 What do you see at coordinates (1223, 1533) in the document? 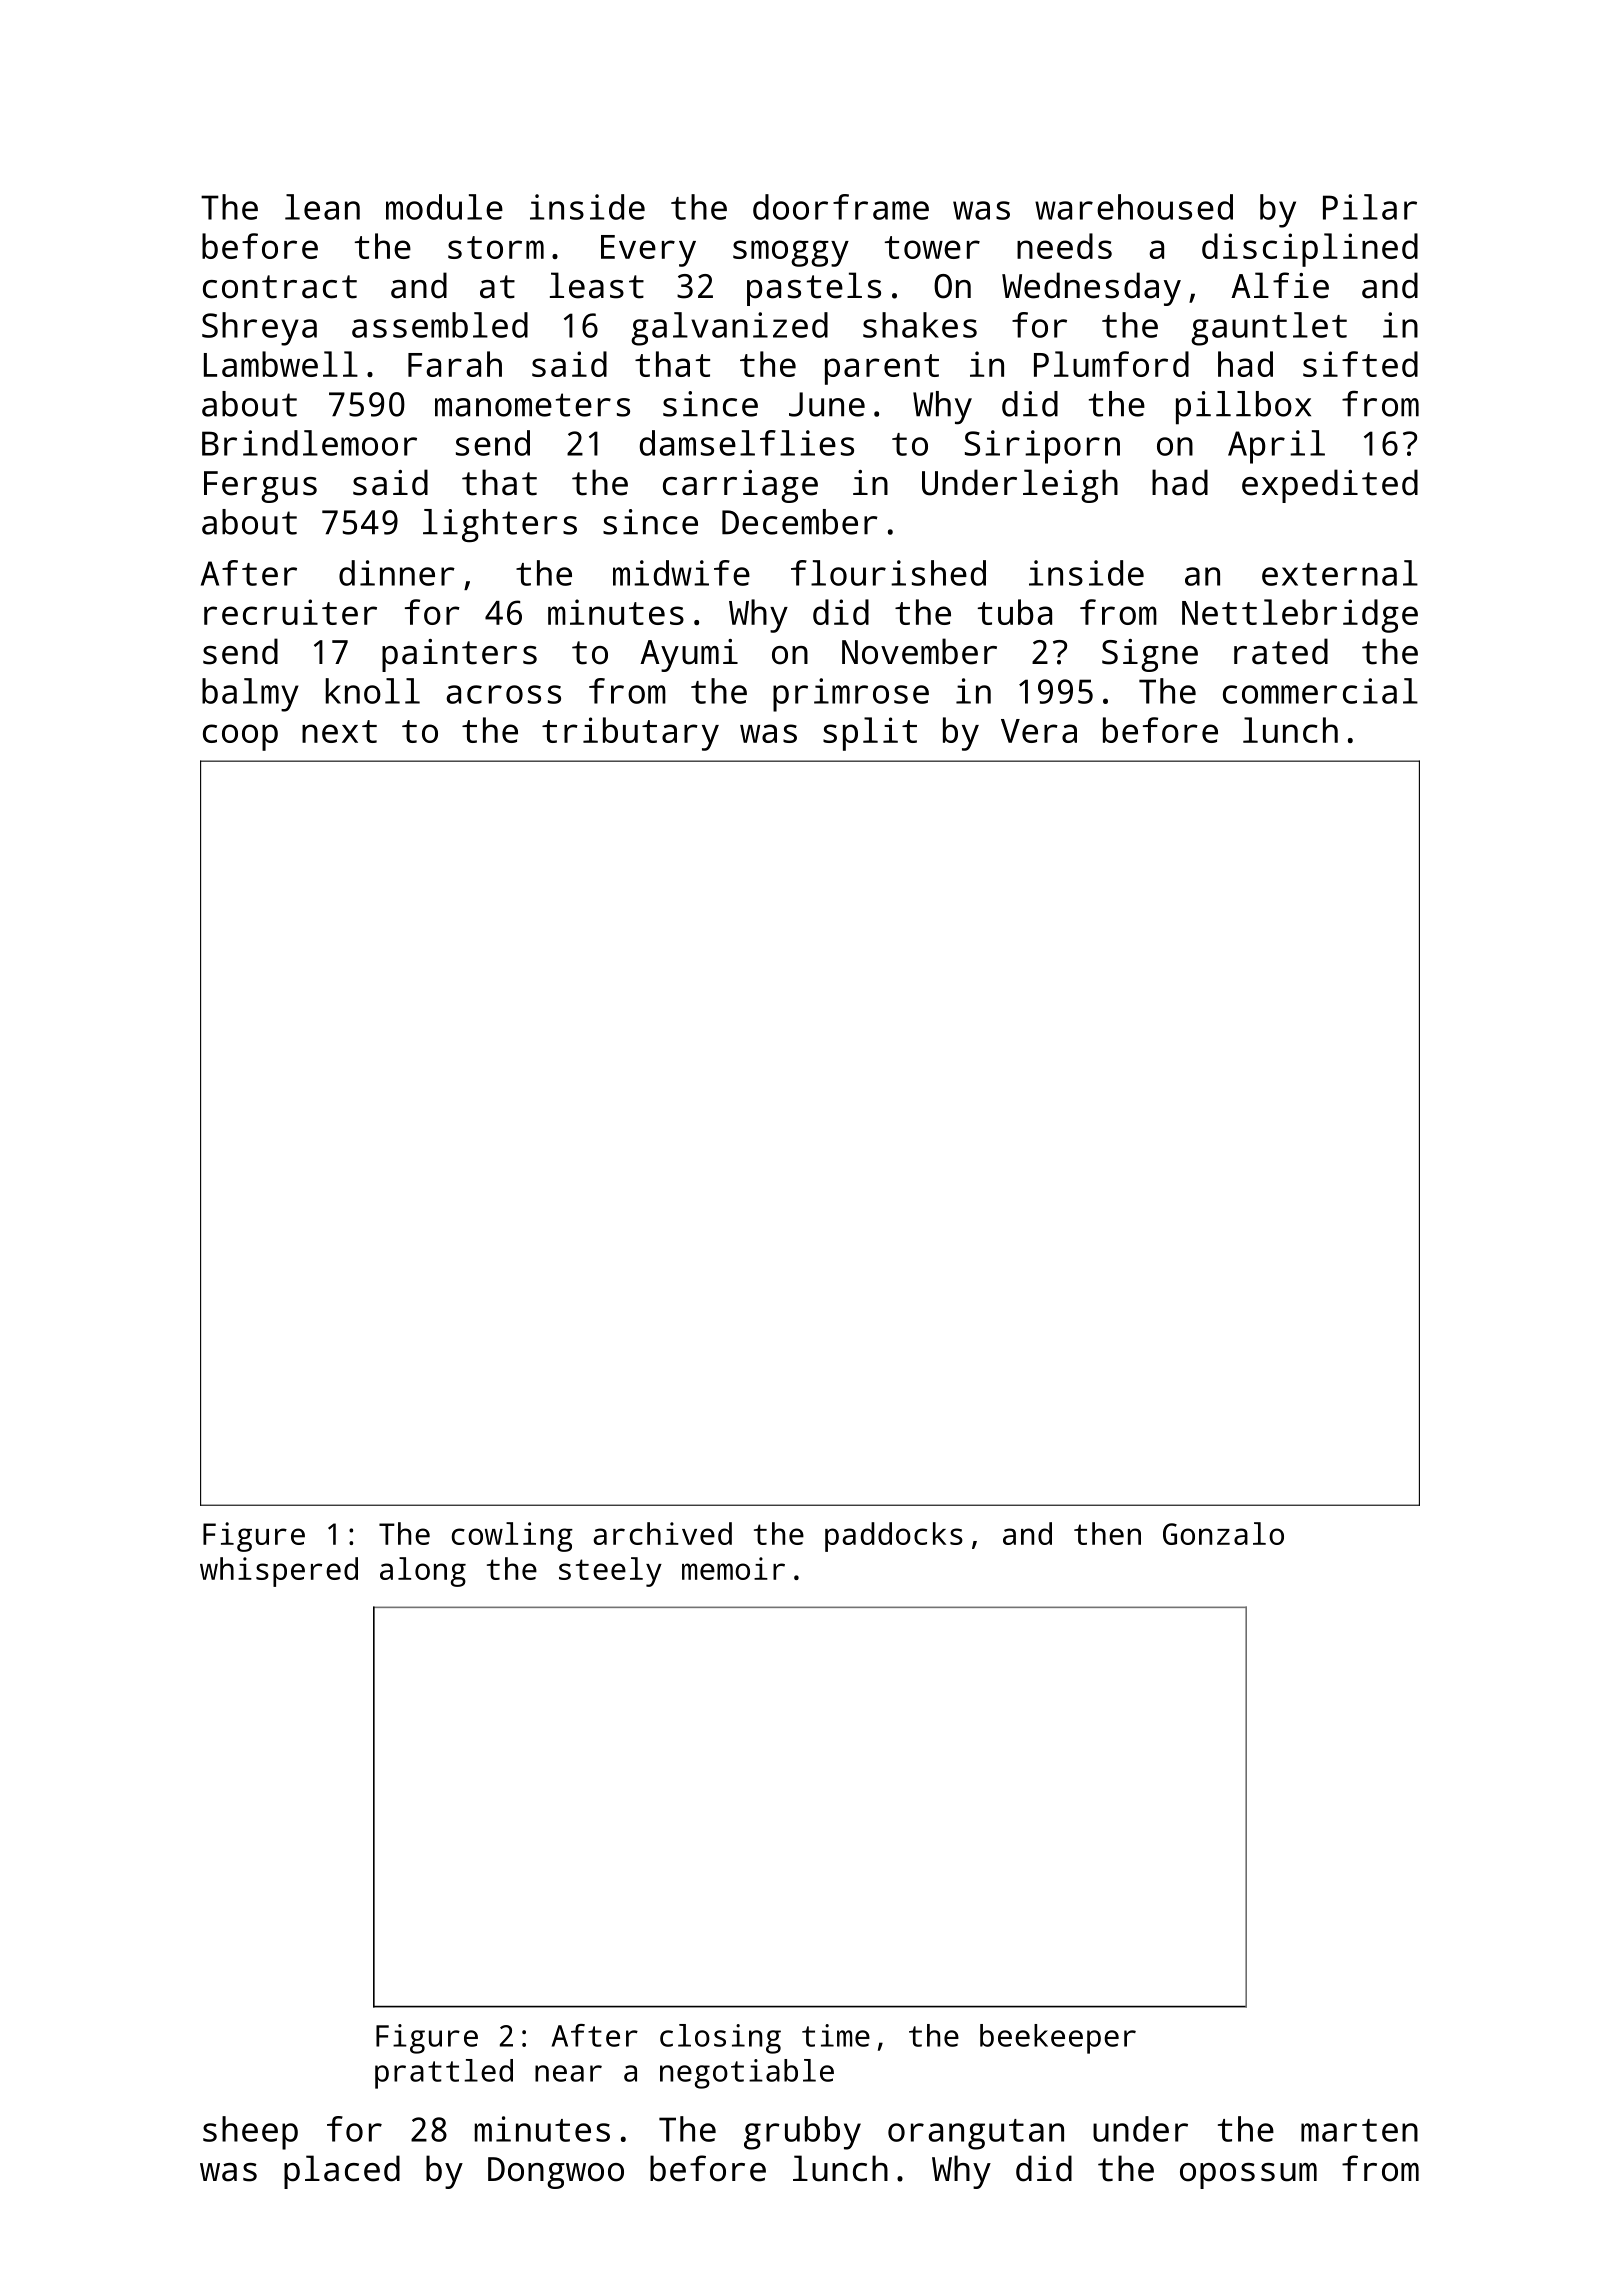
I see `Gonzalo` at bounding box center [1223, 1533].
